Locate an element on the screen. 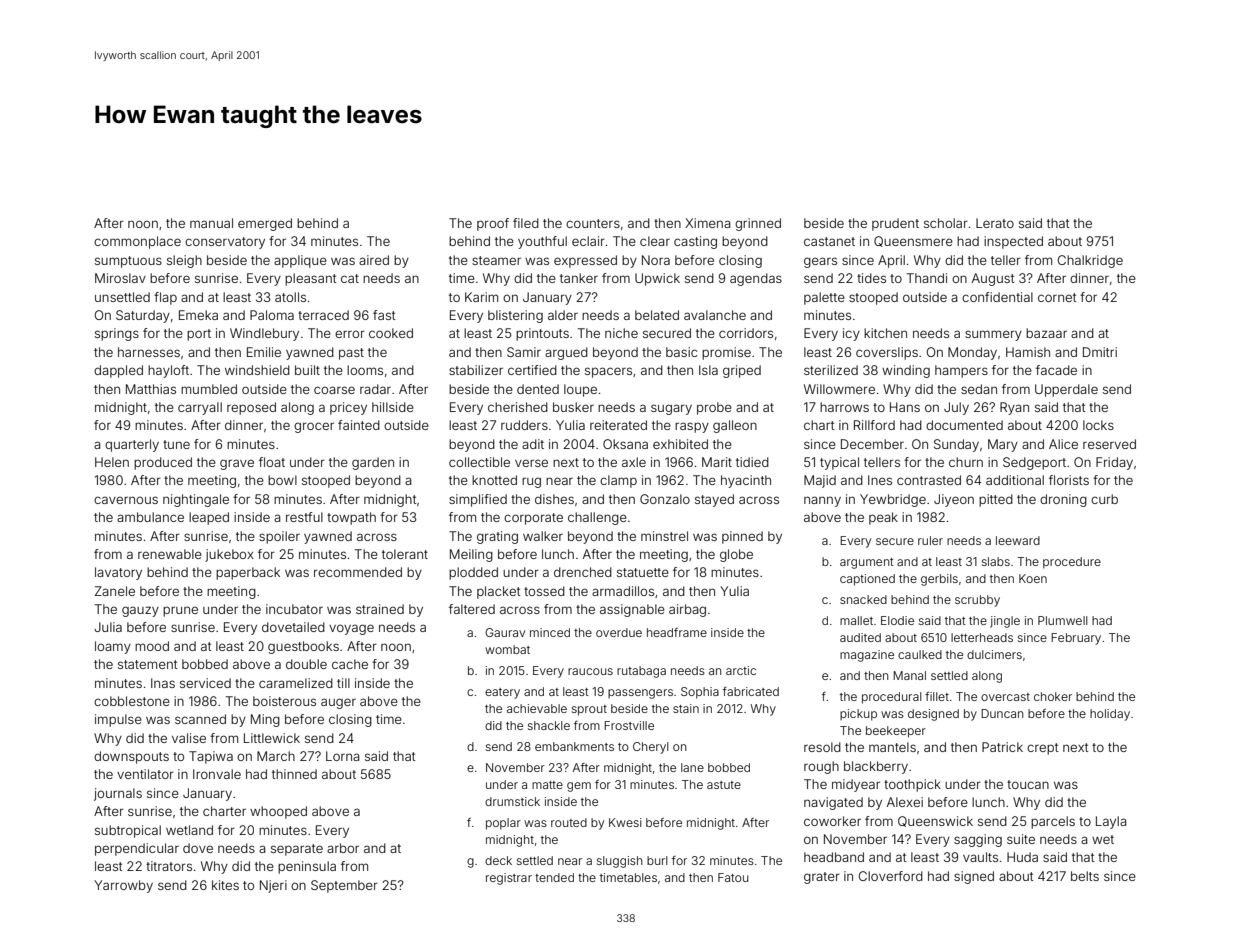 Image resolution: width=1233 pixels, height=952 pixels. Nora is located at coordinates (656, 260).
